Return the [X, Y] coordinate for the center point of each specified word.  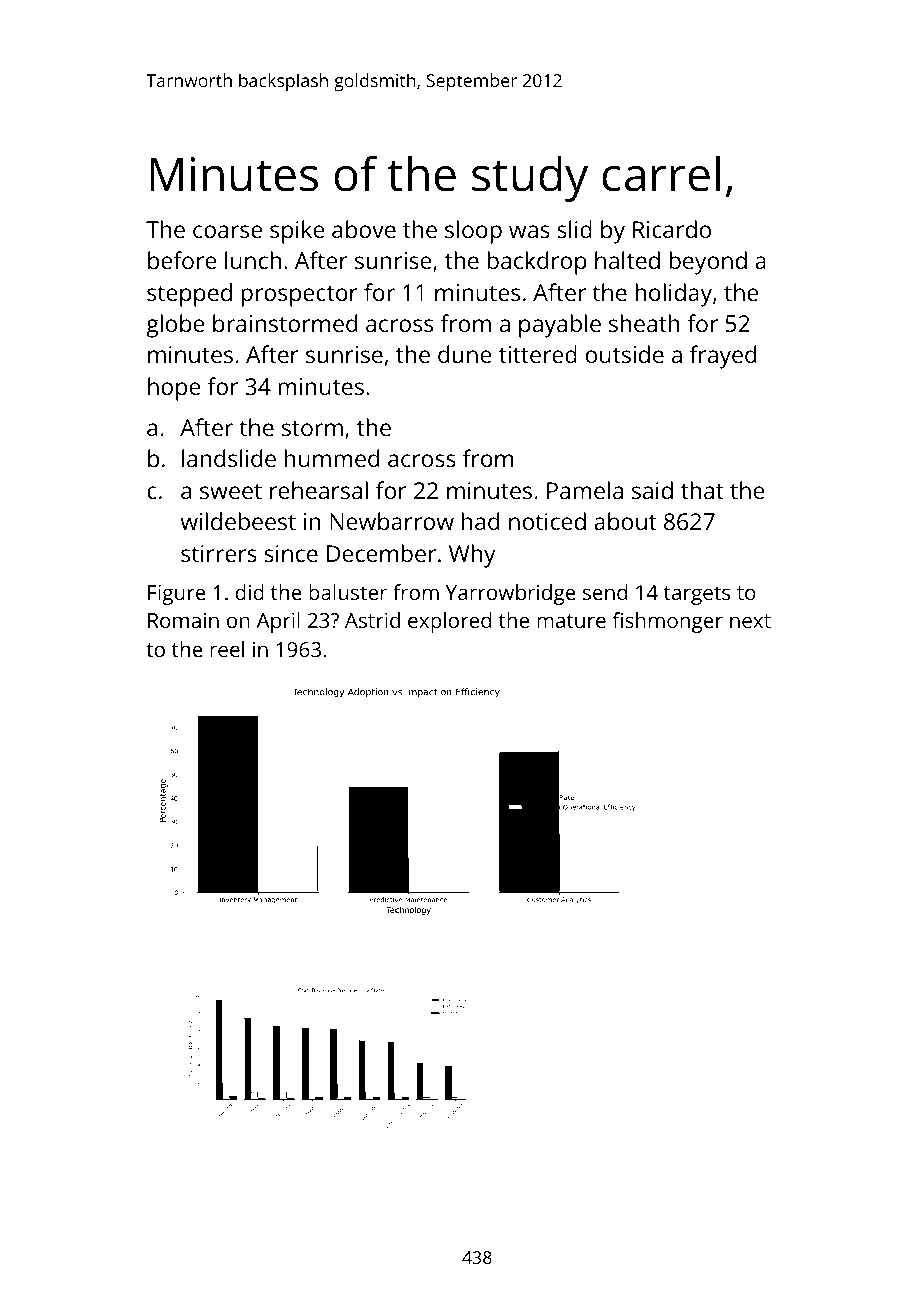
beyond [708, 263]
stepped [189, 295]
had [480, 521]
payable [560, 326]
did [249, 592]
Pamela [585, 490]
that [702, 490]
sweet [231, 491]
